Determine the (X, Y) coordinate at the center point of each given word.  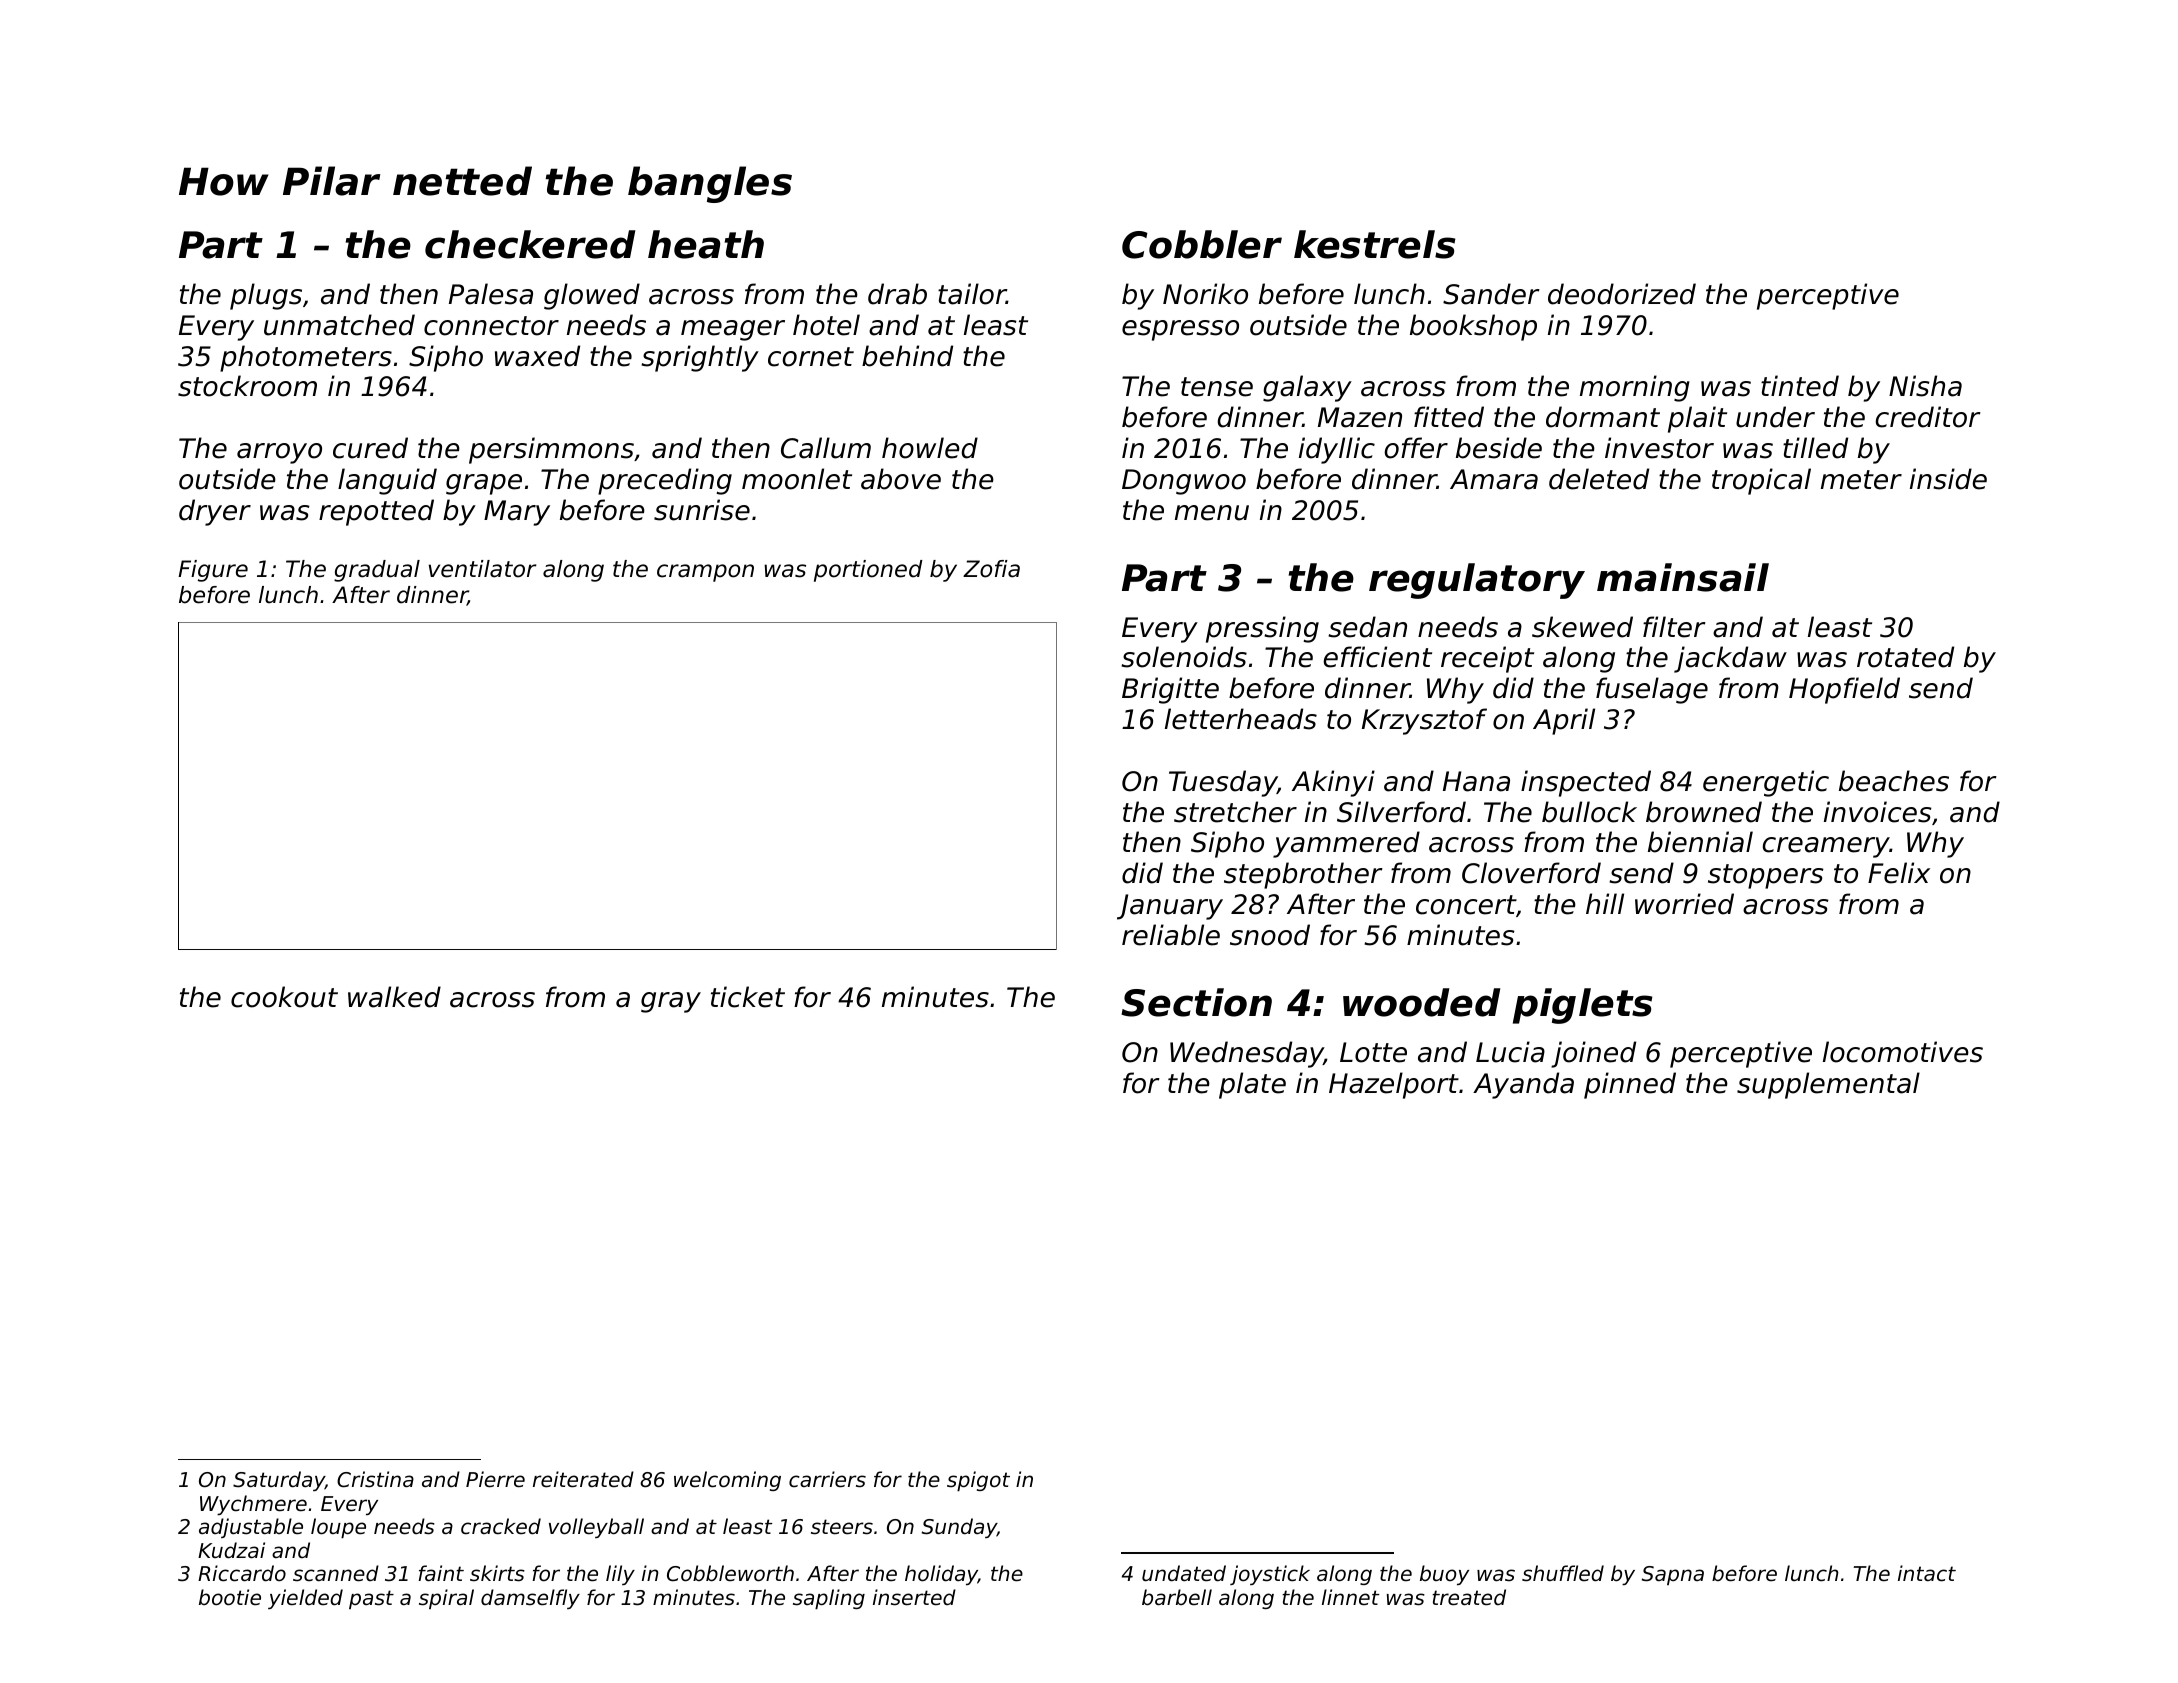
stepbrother (1303, 875)
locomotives (1903, 1052)
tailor (972, 294)
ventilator (482, 569)
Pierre (495, 1479)
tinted (1800, 386)
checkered (530, 244)
